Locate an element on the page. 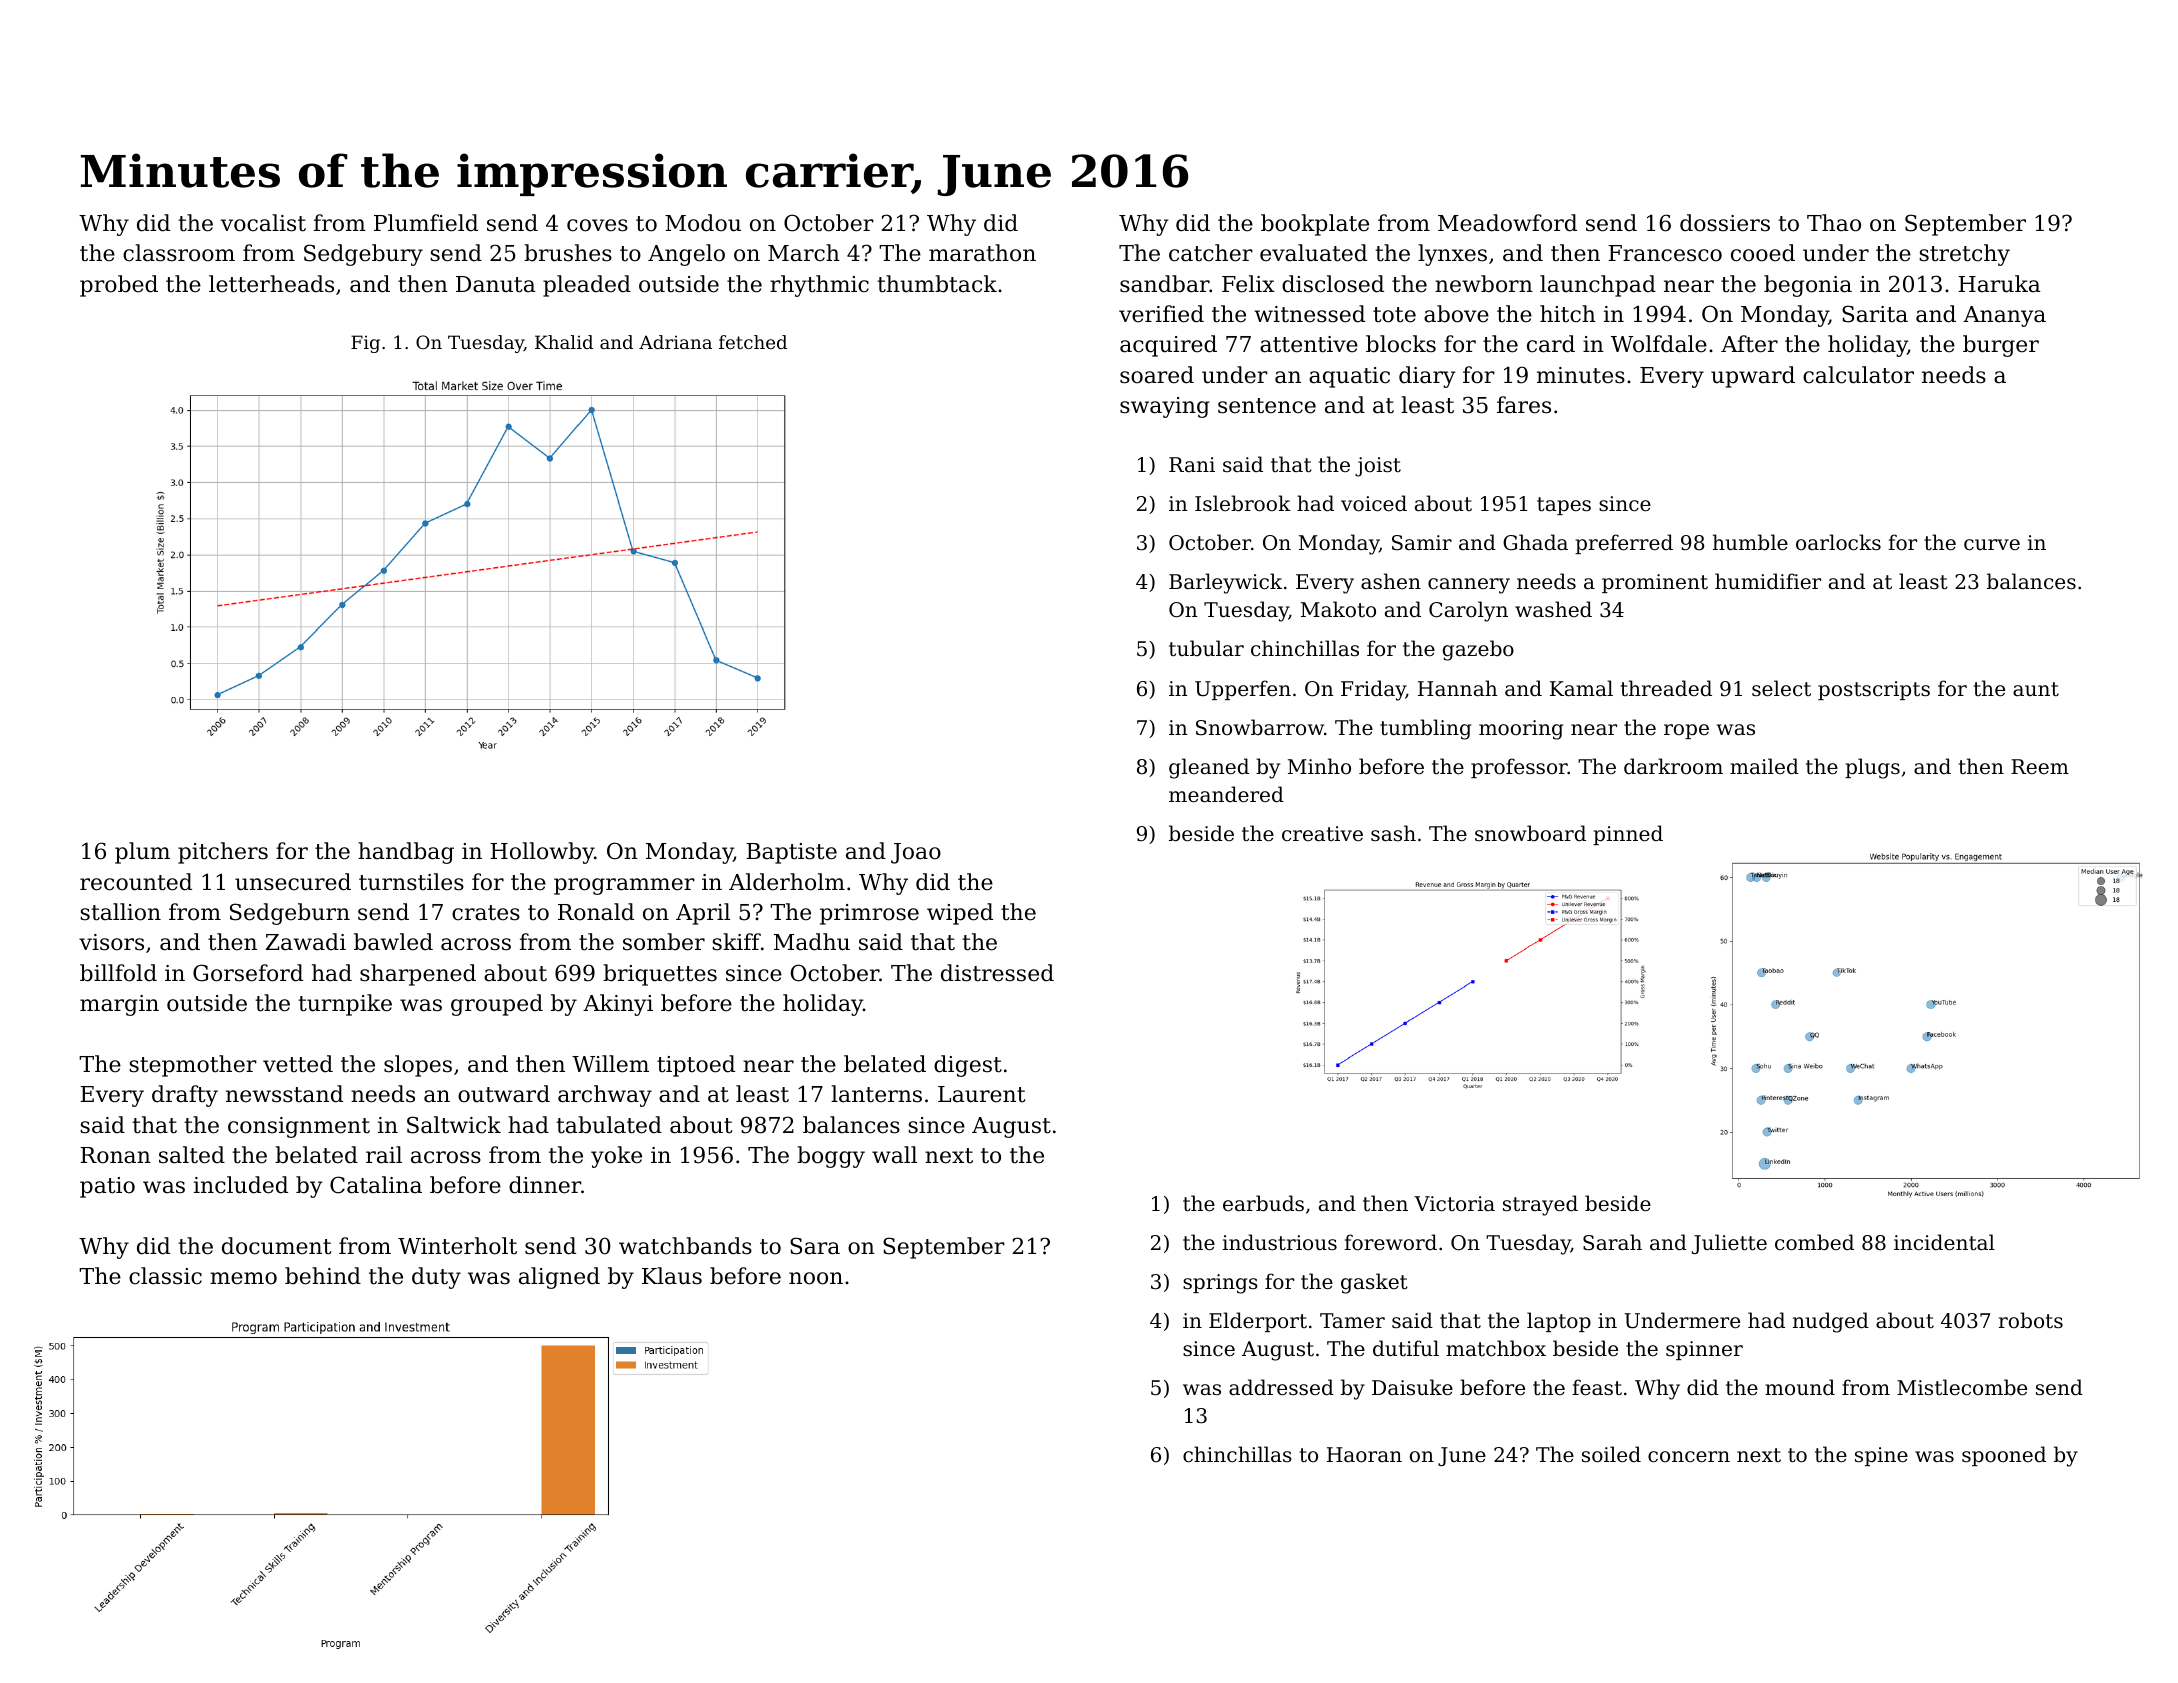 This page has height=1683, width=2178. recounted is located at coordinates (136, 882).
